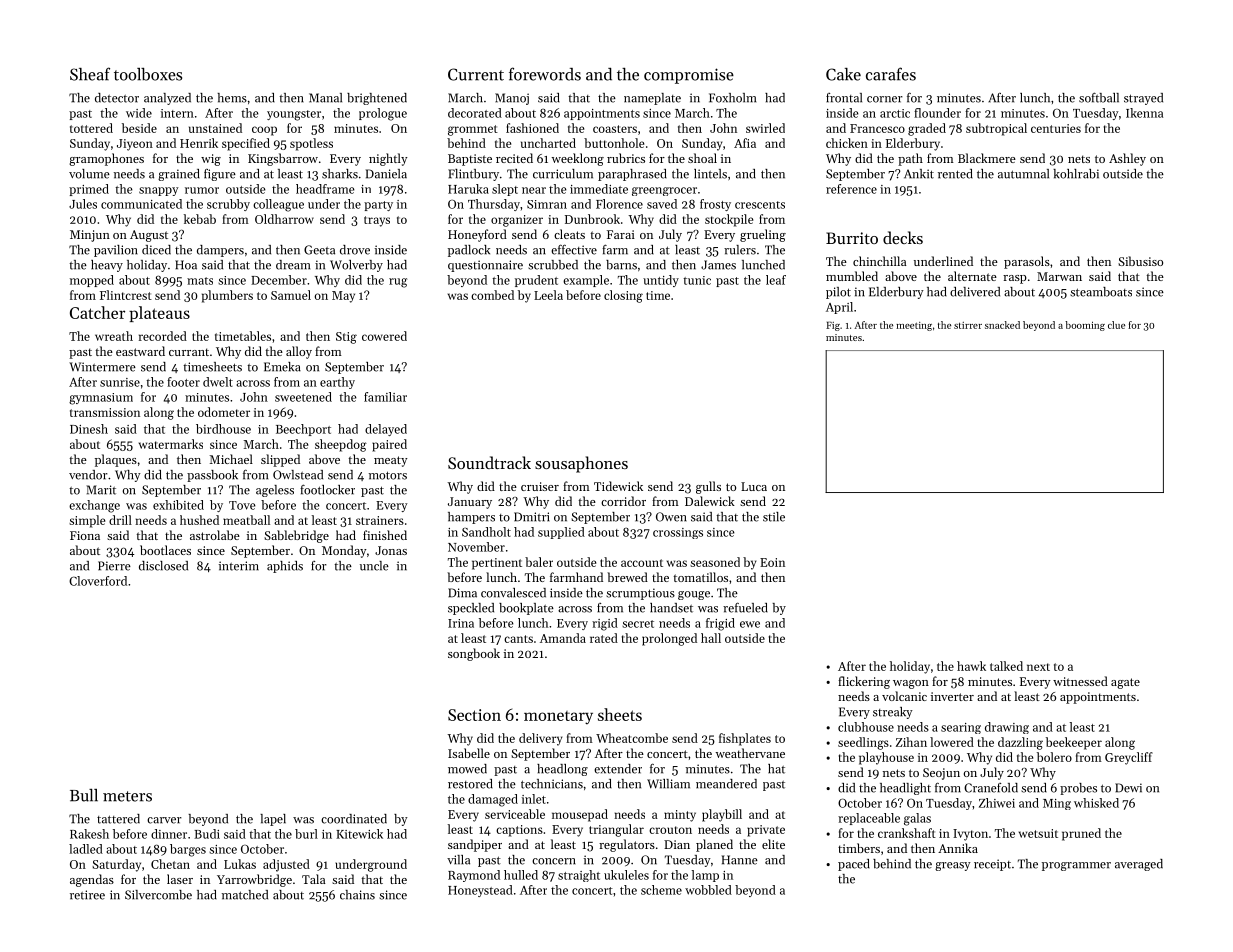 The image size is (1233, 952). I want to click on fishplates, so click(745, 739).
